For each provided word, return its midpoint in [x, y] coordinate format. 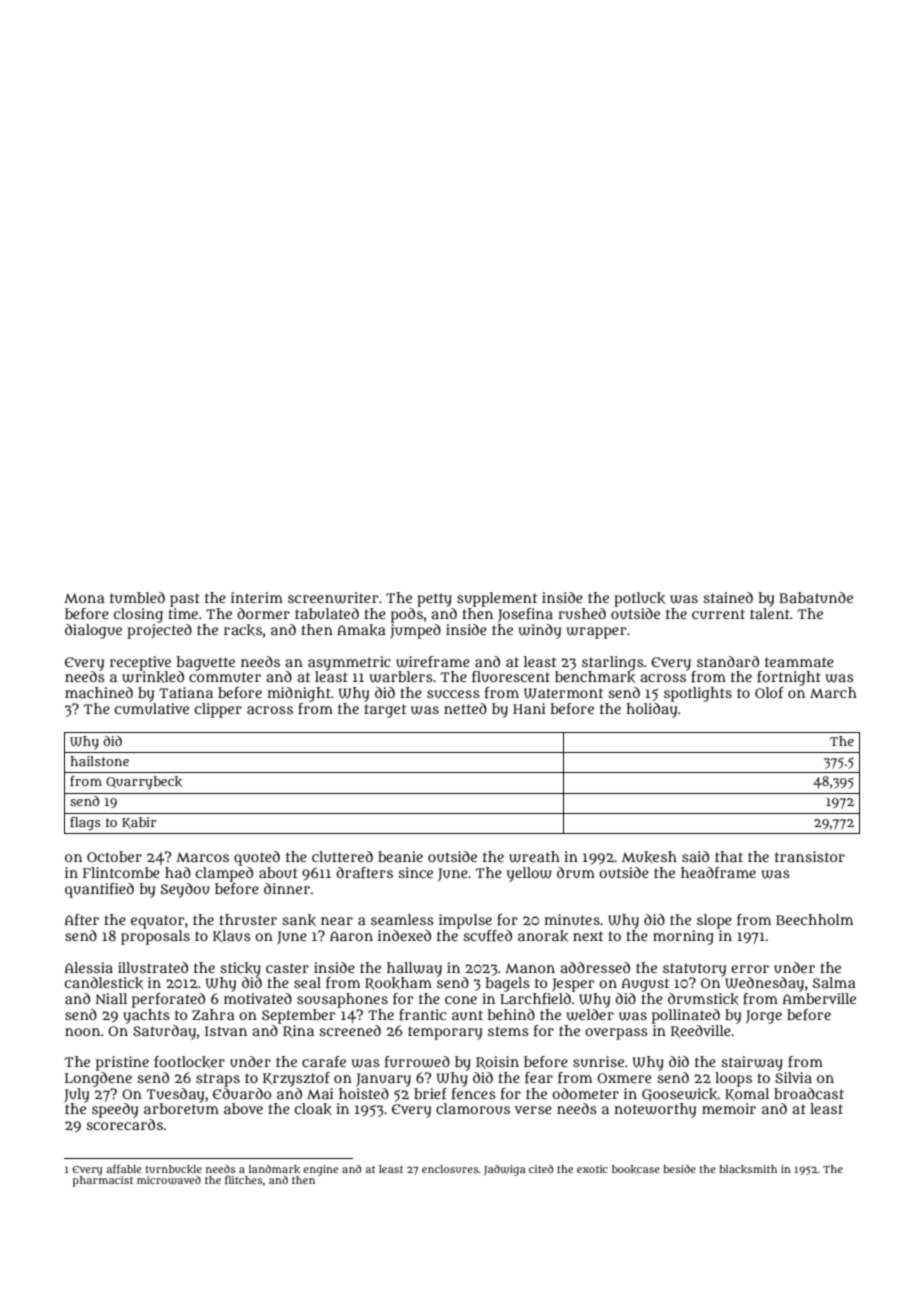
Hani [529, 708]
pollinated [686, 1016]
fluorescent [511, 676]
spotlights [698, 694]
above [243, 1108]
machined [99, 692]
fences [474, 1093]
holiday [651, 710]
